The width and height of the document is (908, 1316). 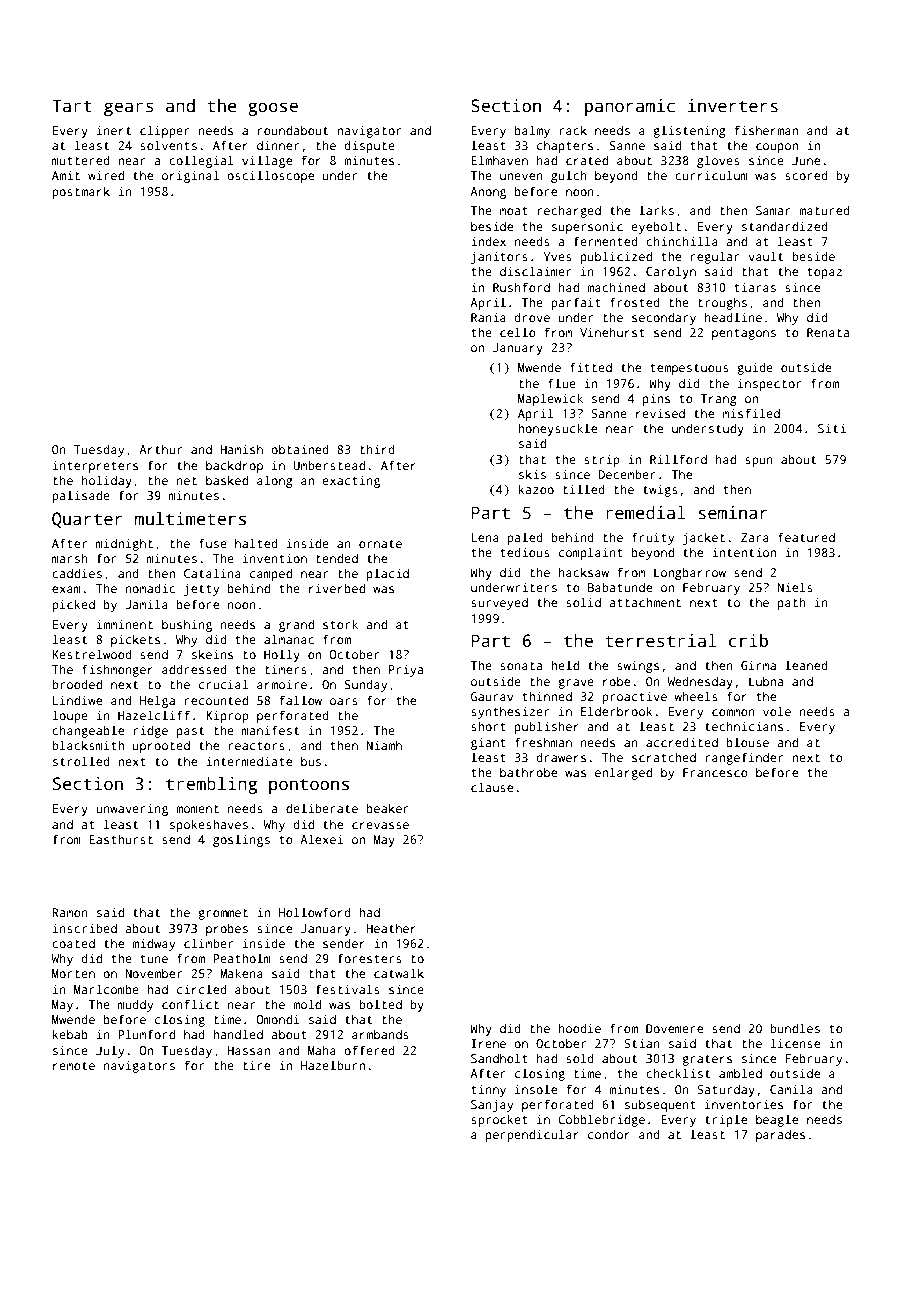 What do you see at coordinates (510, 712) in the document?
I see `synthesizer` at bounding box center [510, 712].
